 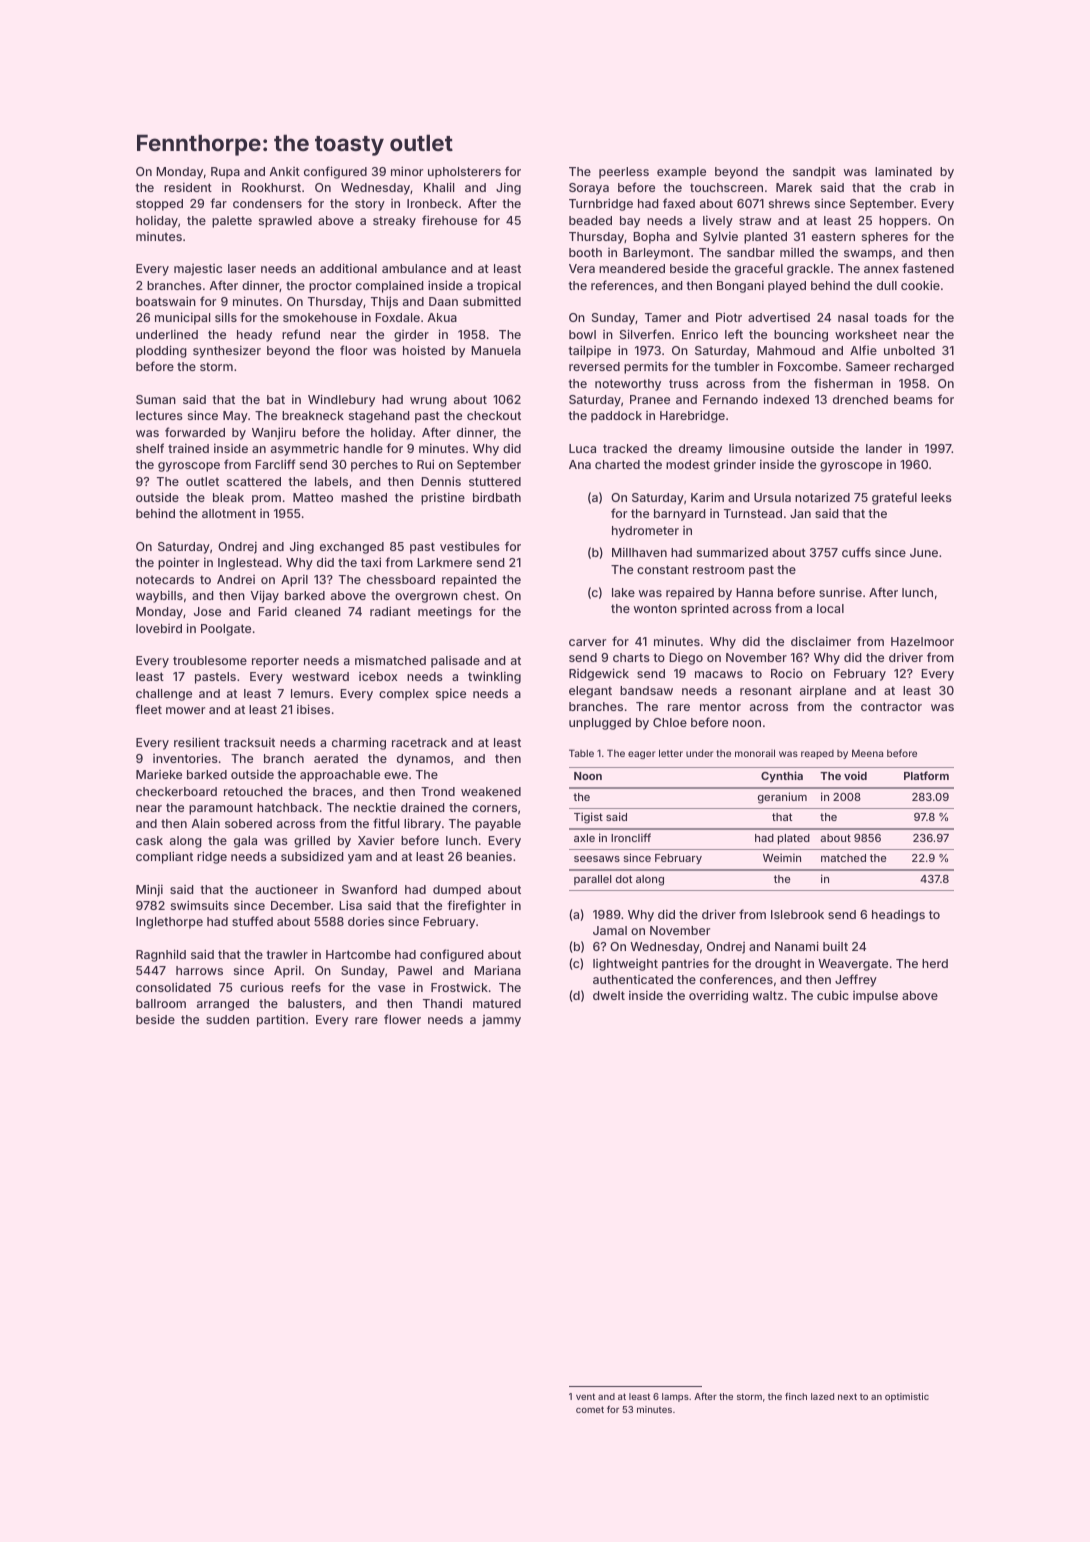 What do you see at coordinates (496, 350) in the screenshot?
I see `Manuela` at bounding box center [496, 350].
